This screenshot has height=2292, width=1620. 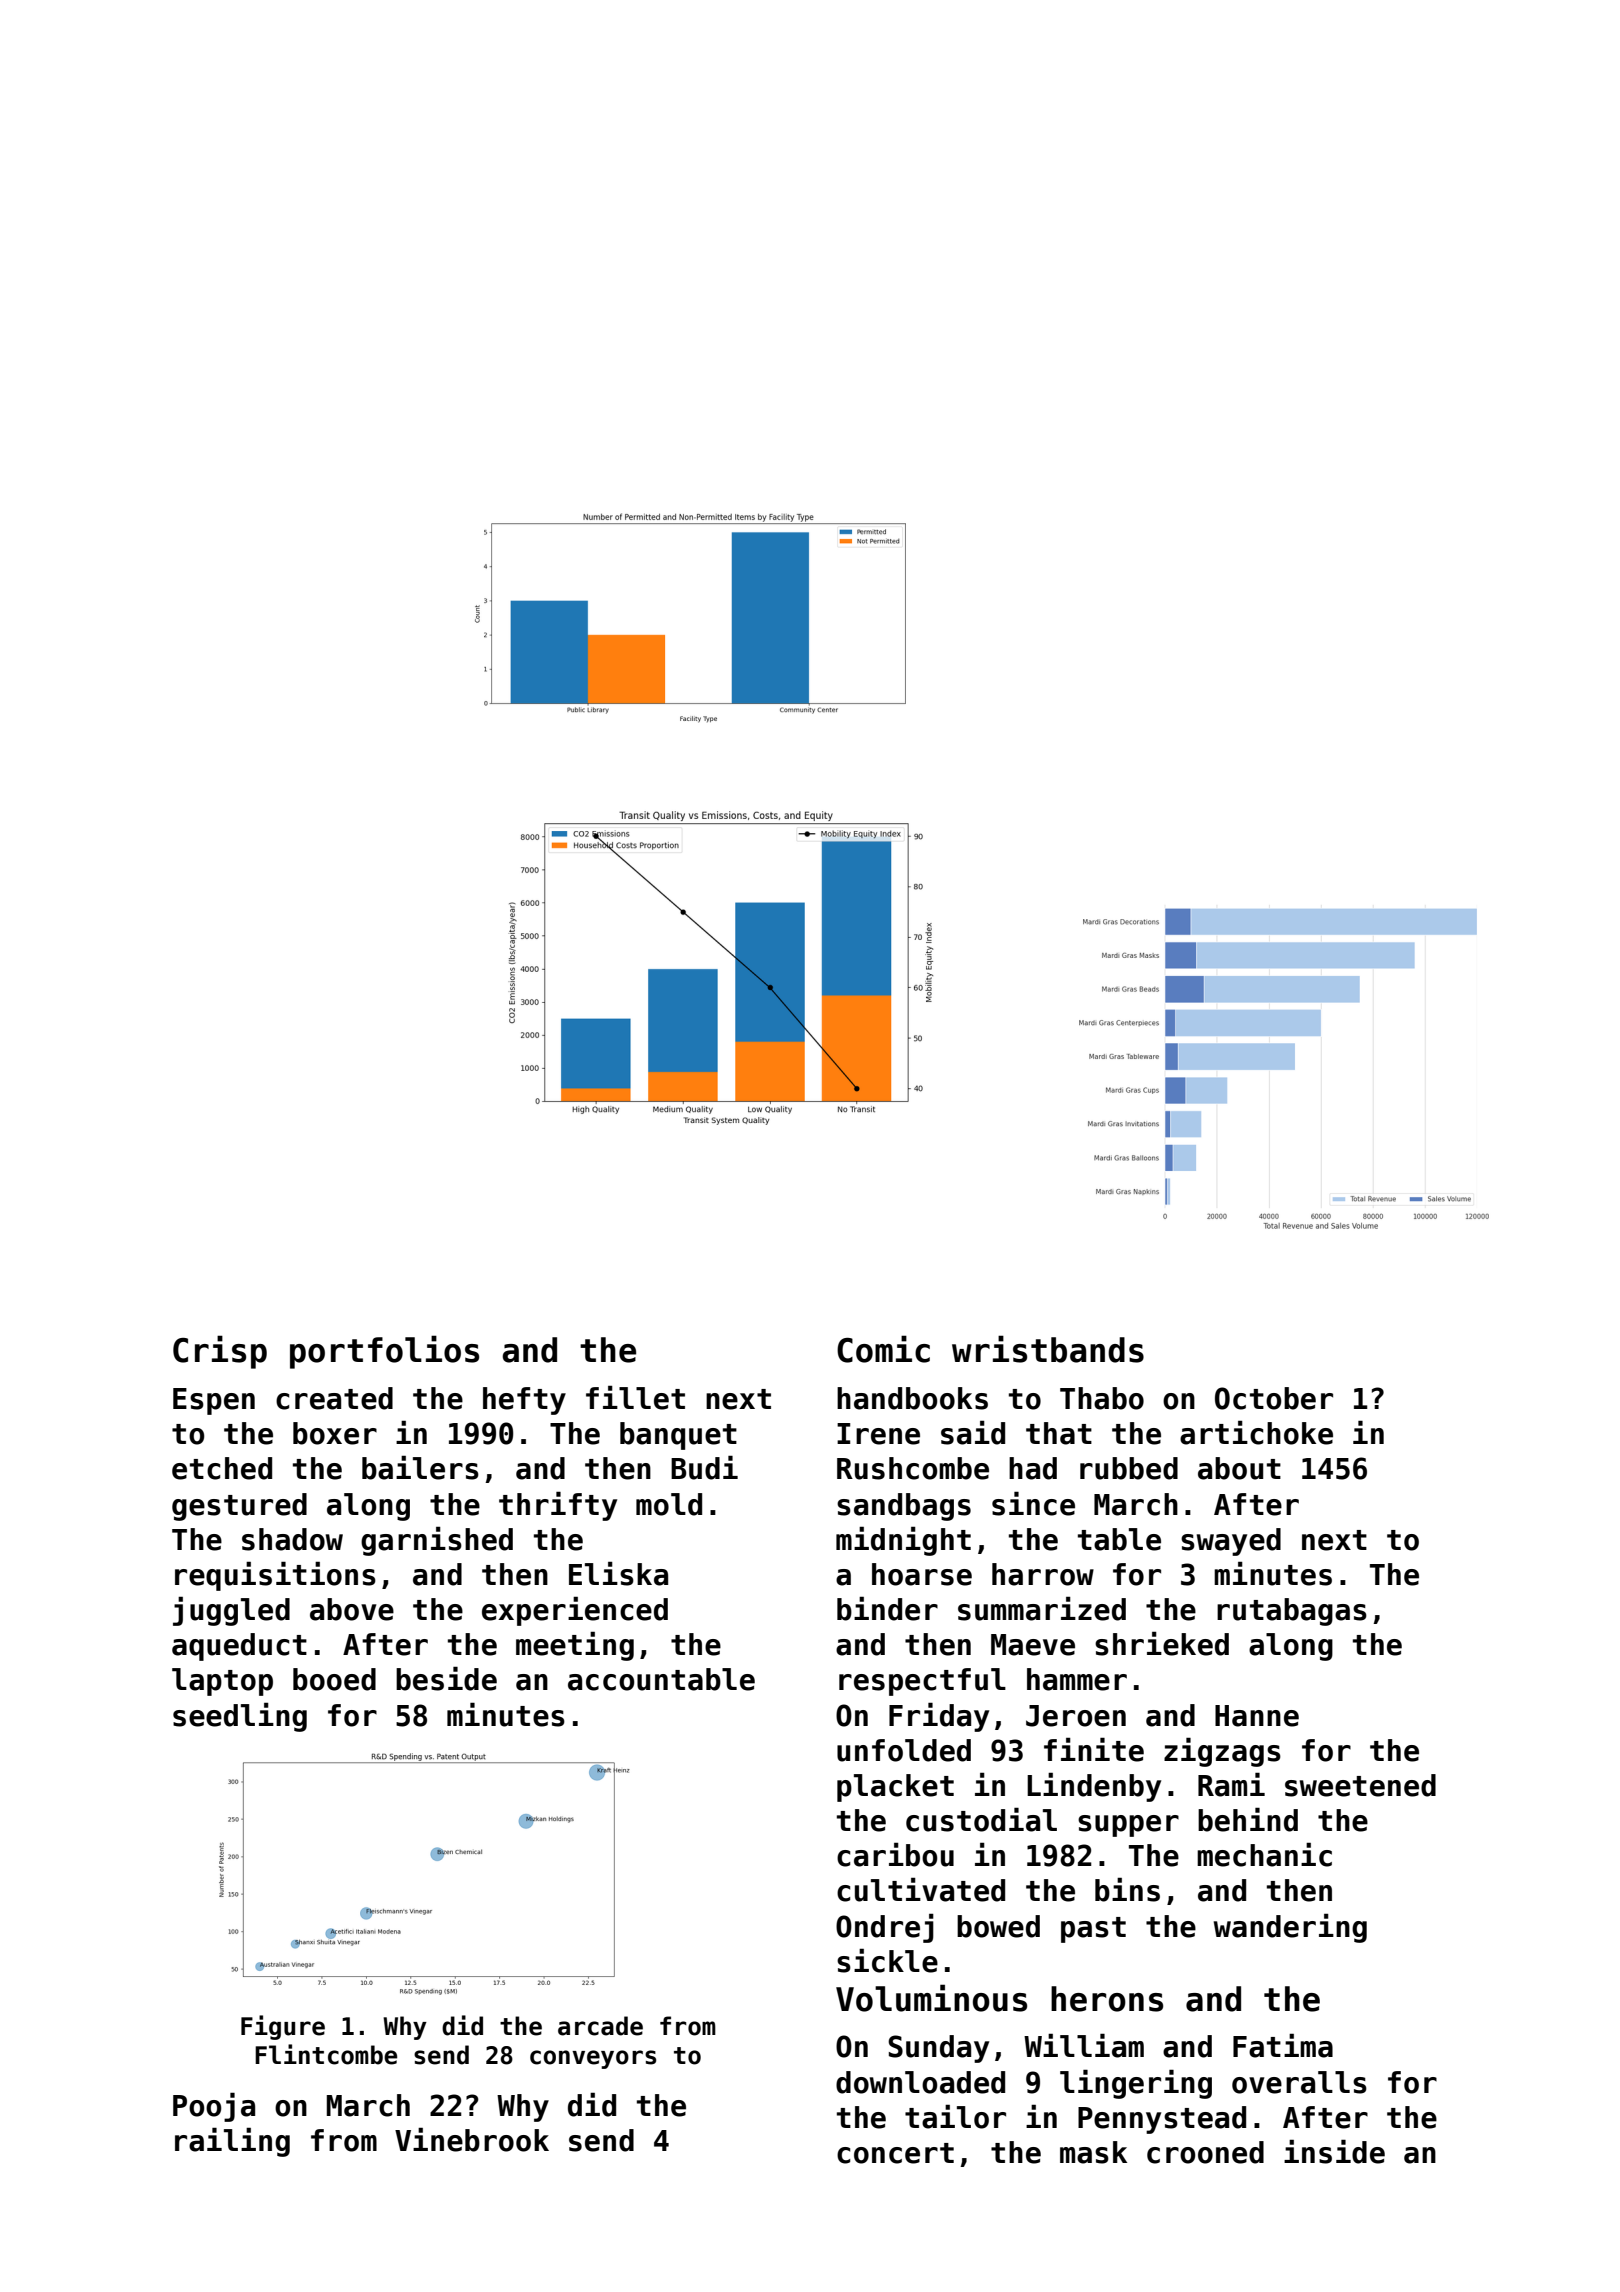 What do you see at coordinates (384, 1352) in the screenshot?
I see `portfolios` at bounding box center [384, 1352].
